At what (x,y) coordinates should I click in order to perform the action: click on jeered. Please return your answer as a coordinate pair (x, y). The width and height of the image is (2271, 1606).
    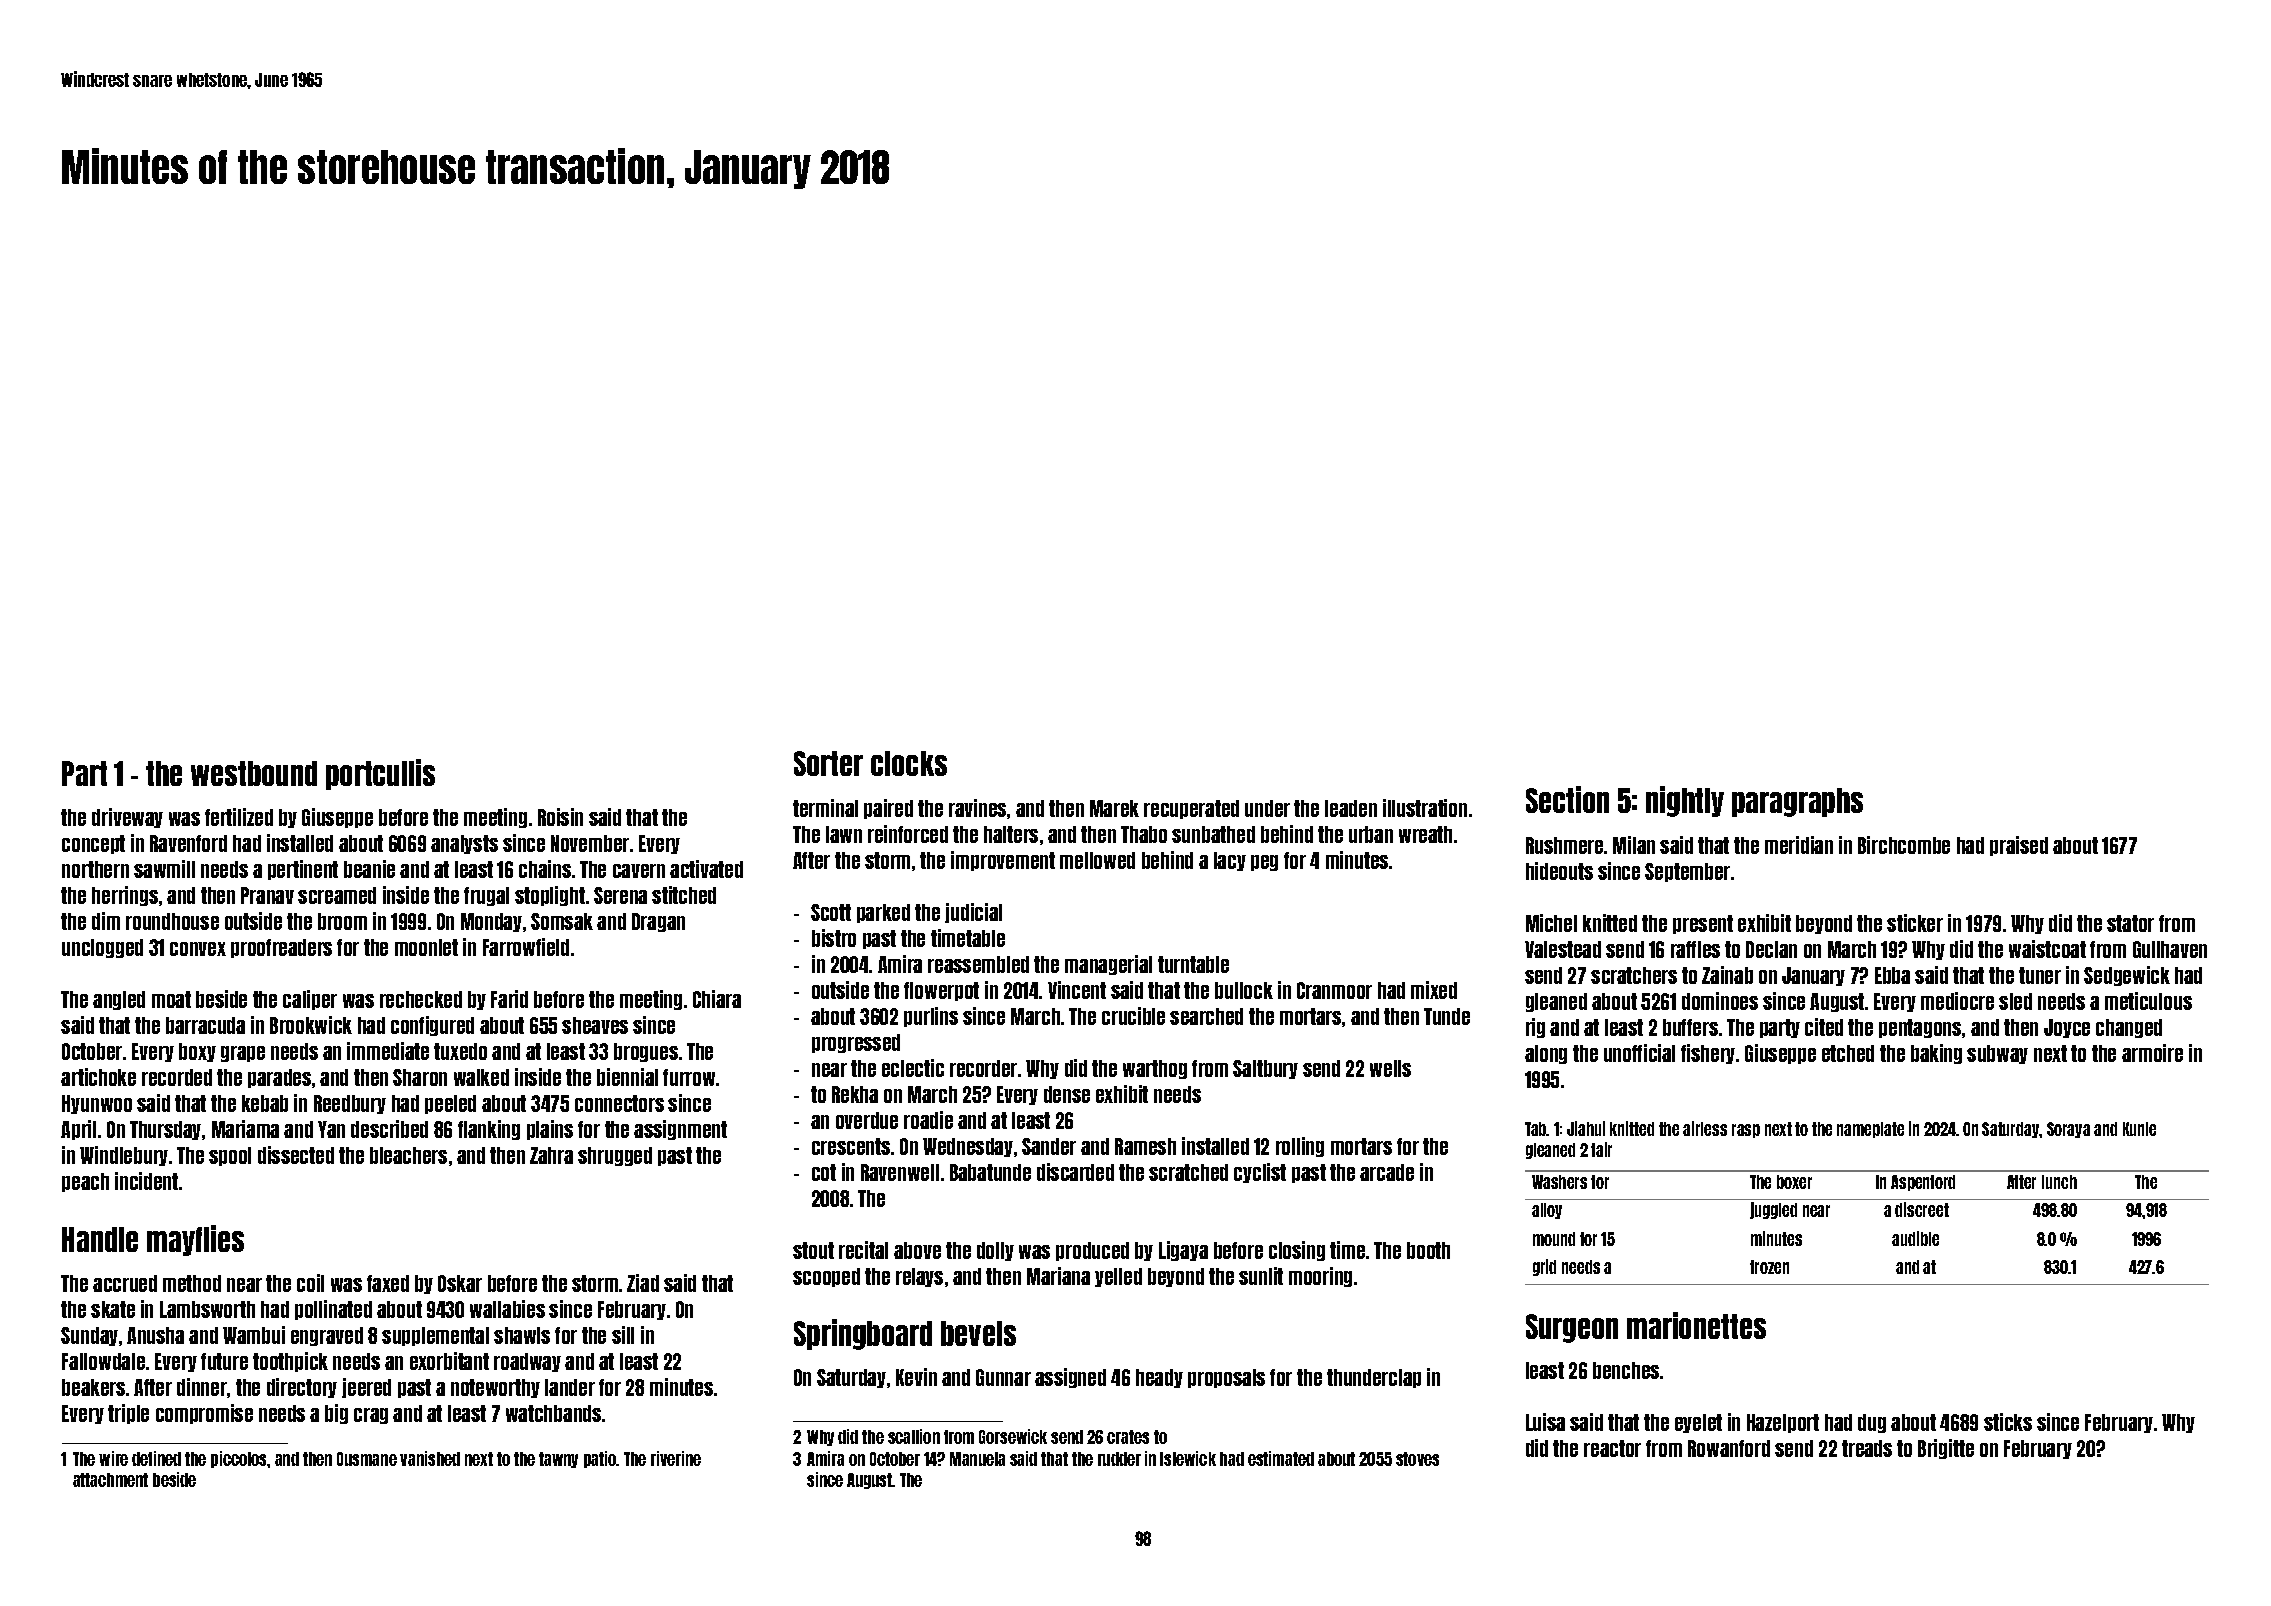
    Looking at the image, I should click on (366, 1388).
